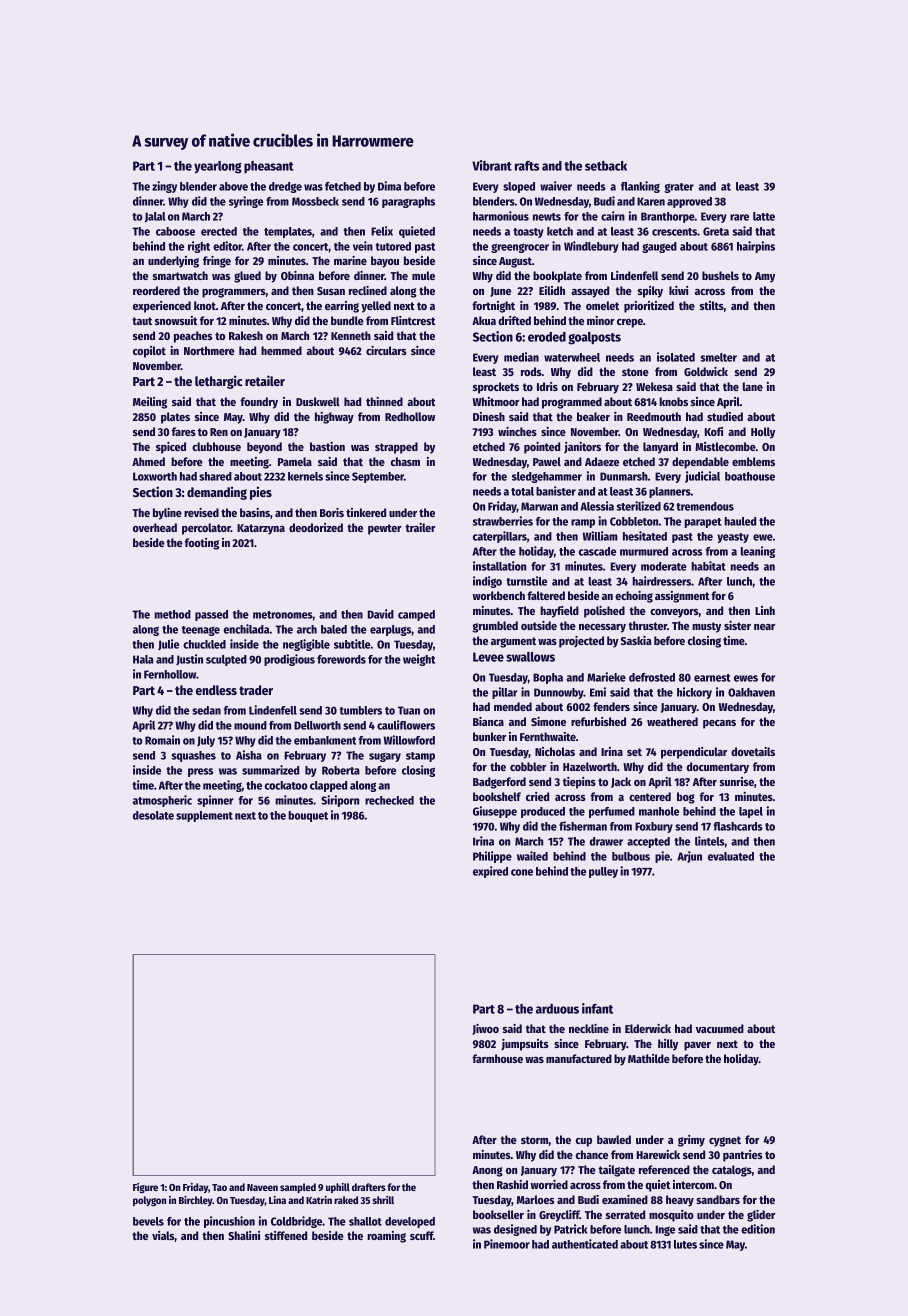  What do you see at coordinates (630, 323) in the screenshot?
I see `crepe` at bounding box center [630, 323].
